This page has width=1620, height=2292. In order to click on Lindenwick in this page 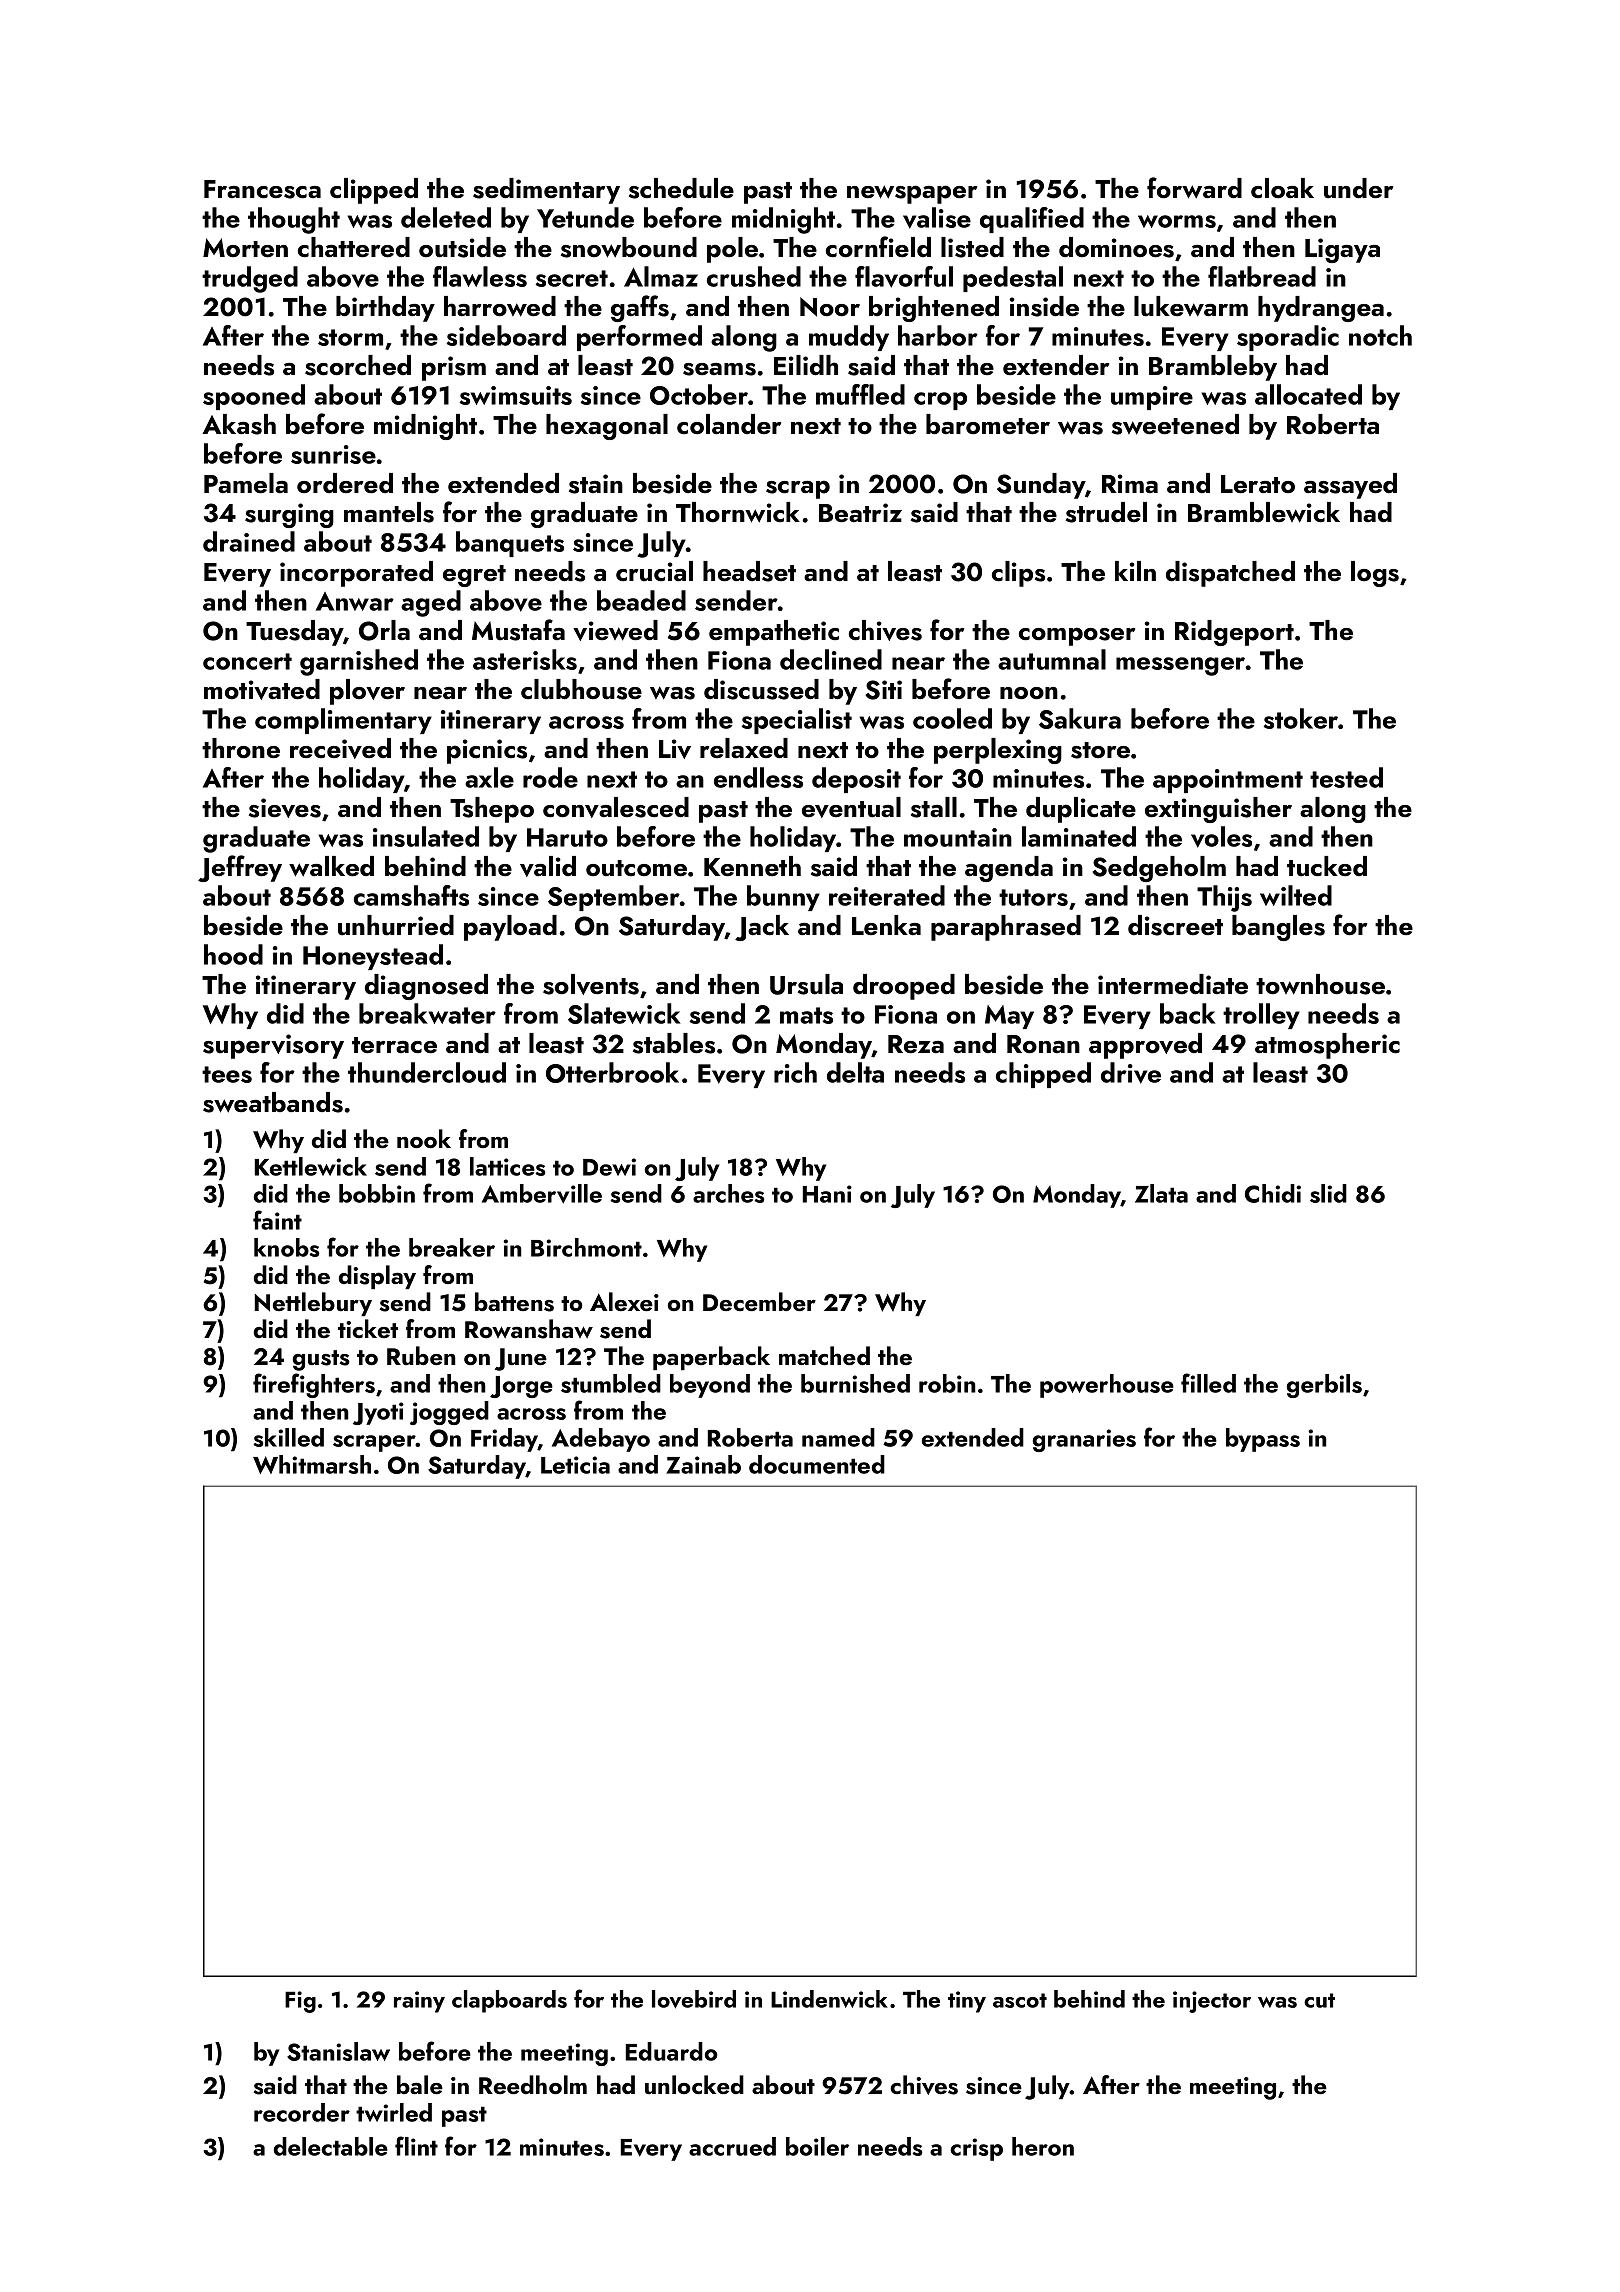, I will do `click(829, 1999)`.
